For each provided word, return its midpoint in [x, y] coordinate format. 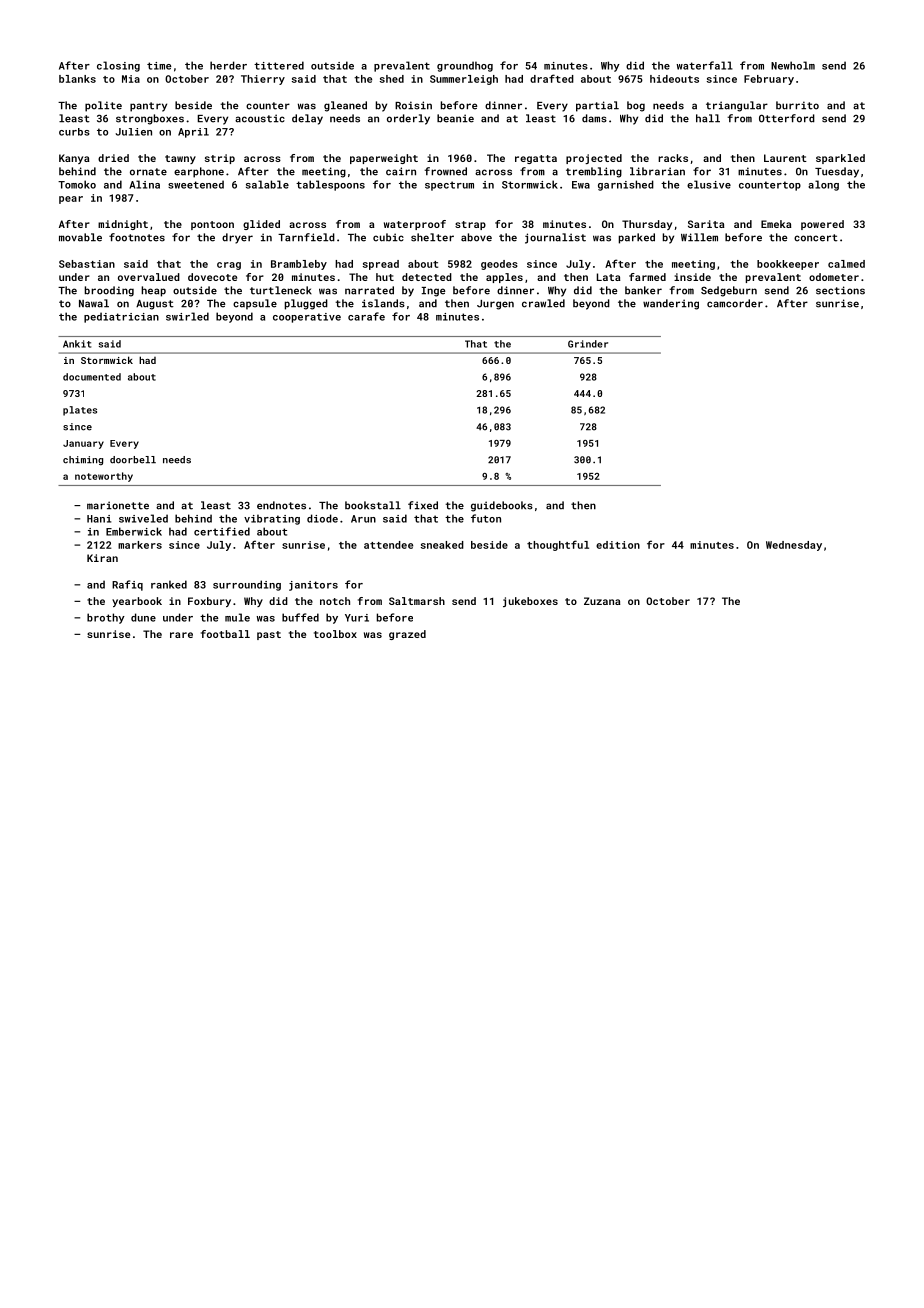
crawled [543, 303]
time [159, 66]
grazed [407, 635]
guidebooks [502, 506]
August [155, 305]
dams [594, 118]
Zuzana [602, 601]
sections [840, 290]
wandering [671, 304]
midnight [123, 225]
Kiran [102, 558]
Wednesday [794, 546]
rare [181, 635]
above [476, 237]
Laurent [785, 158]
